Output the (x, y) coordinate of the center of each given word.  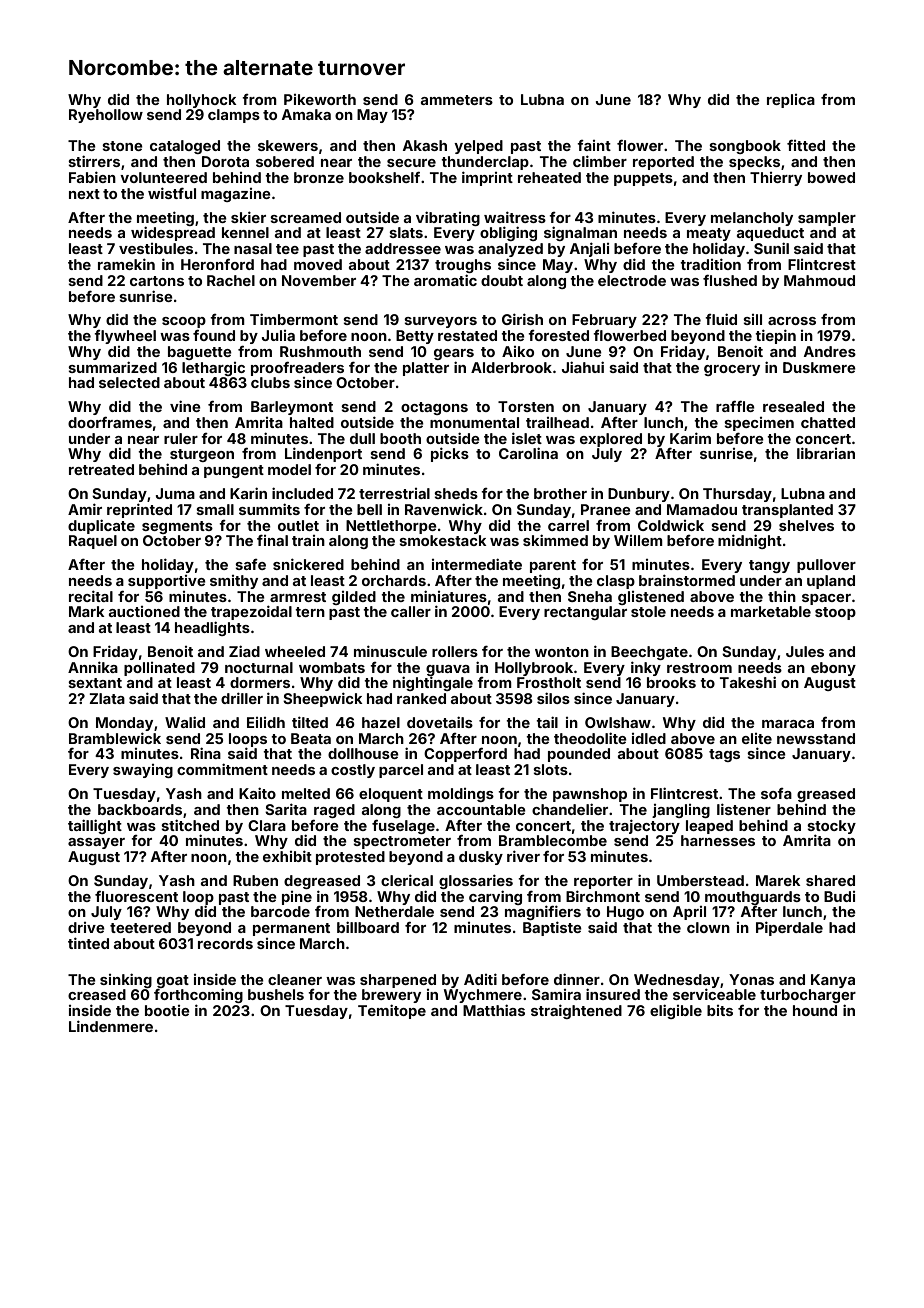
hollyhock (202, 101)
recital (91, 596)
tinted (88, 943)
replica (791, 101)
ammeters (456, 100)
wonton (562, 652)
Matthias (494, 1010)
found (214, 335)
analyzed (510, 250)
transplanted (787, 511)
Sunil (771, 248)
